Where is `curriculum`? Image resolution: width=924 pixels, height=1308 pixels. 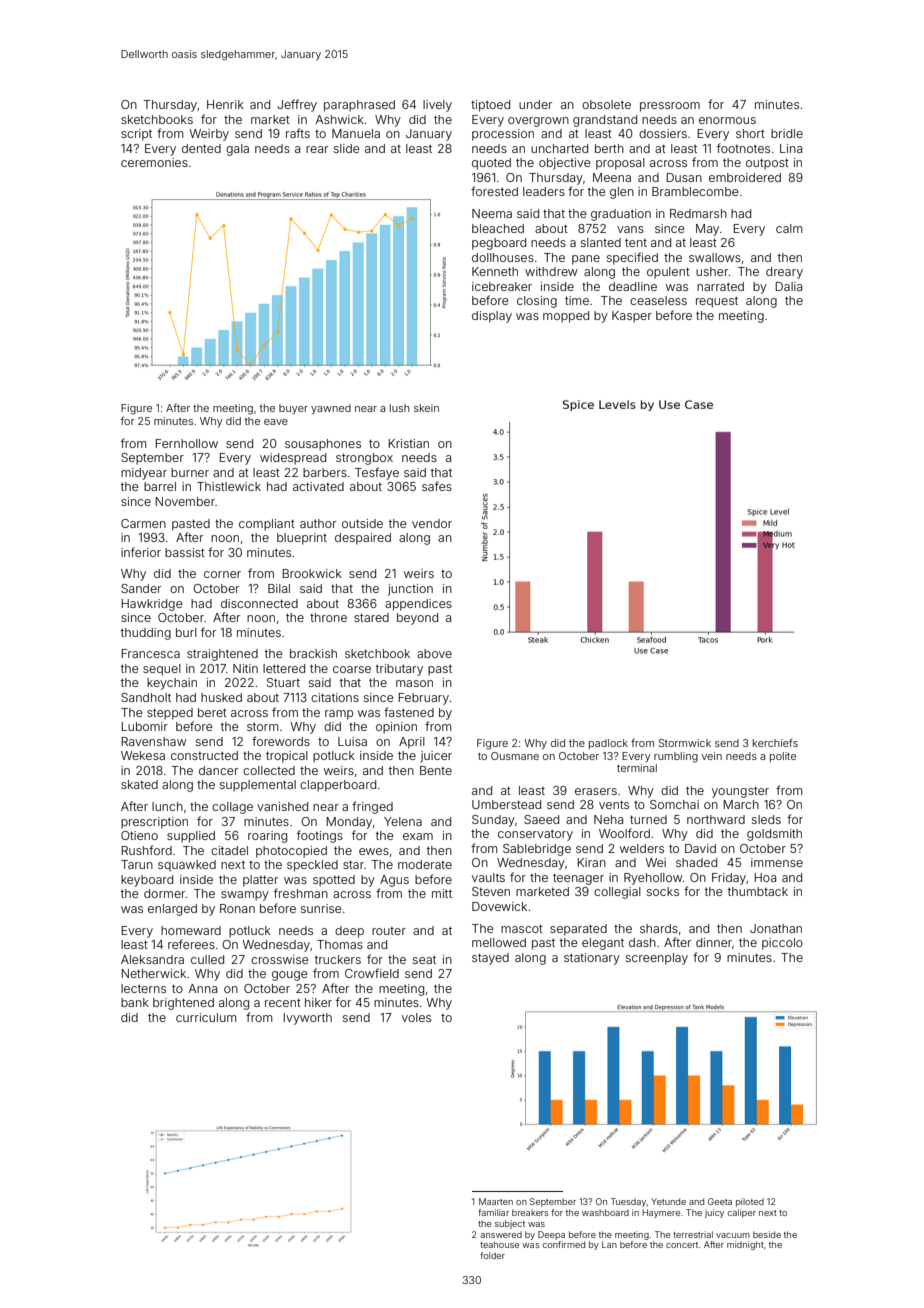
curriculum is located at coordinates (206, 1017).
